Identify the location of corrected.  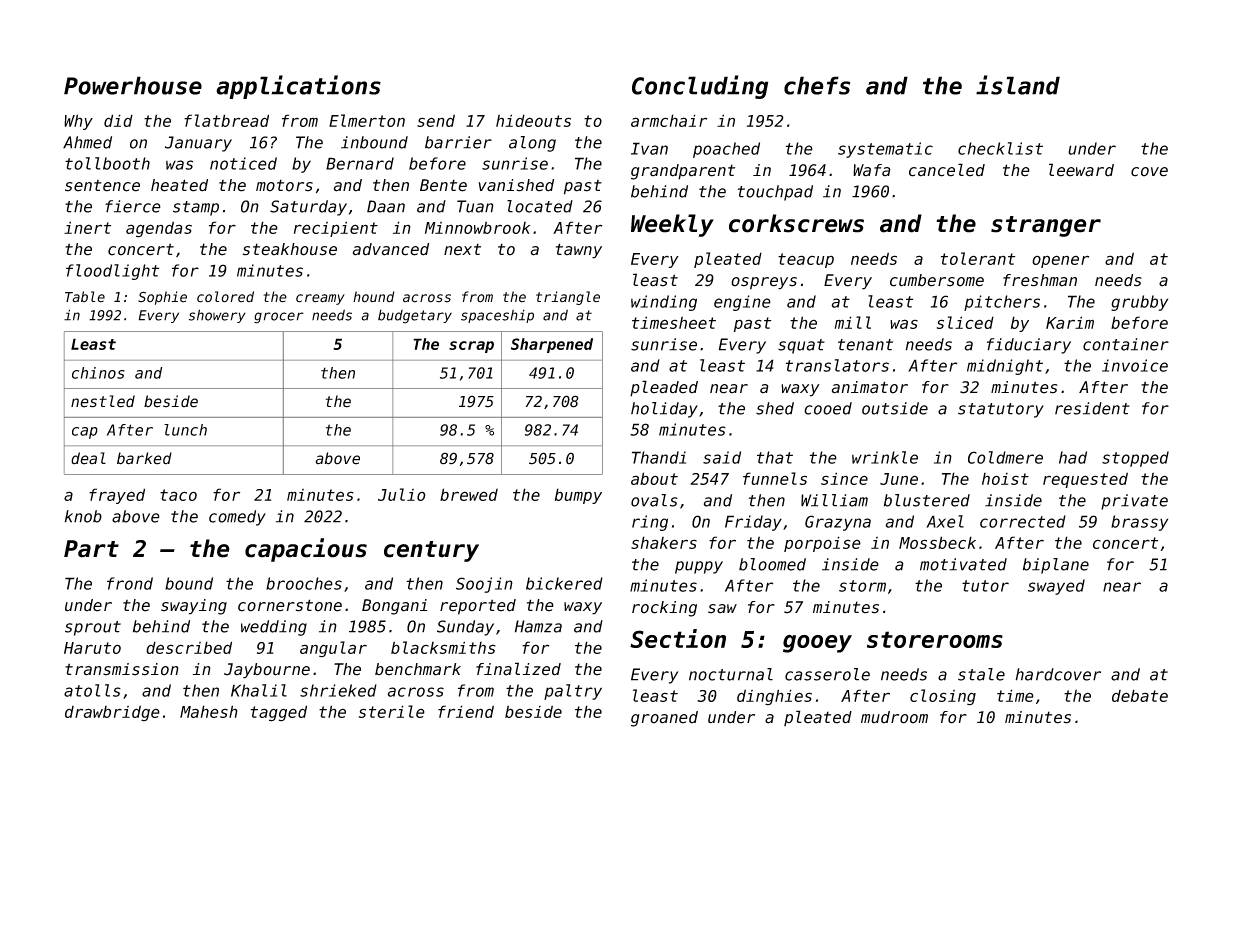
(1023, 521).
